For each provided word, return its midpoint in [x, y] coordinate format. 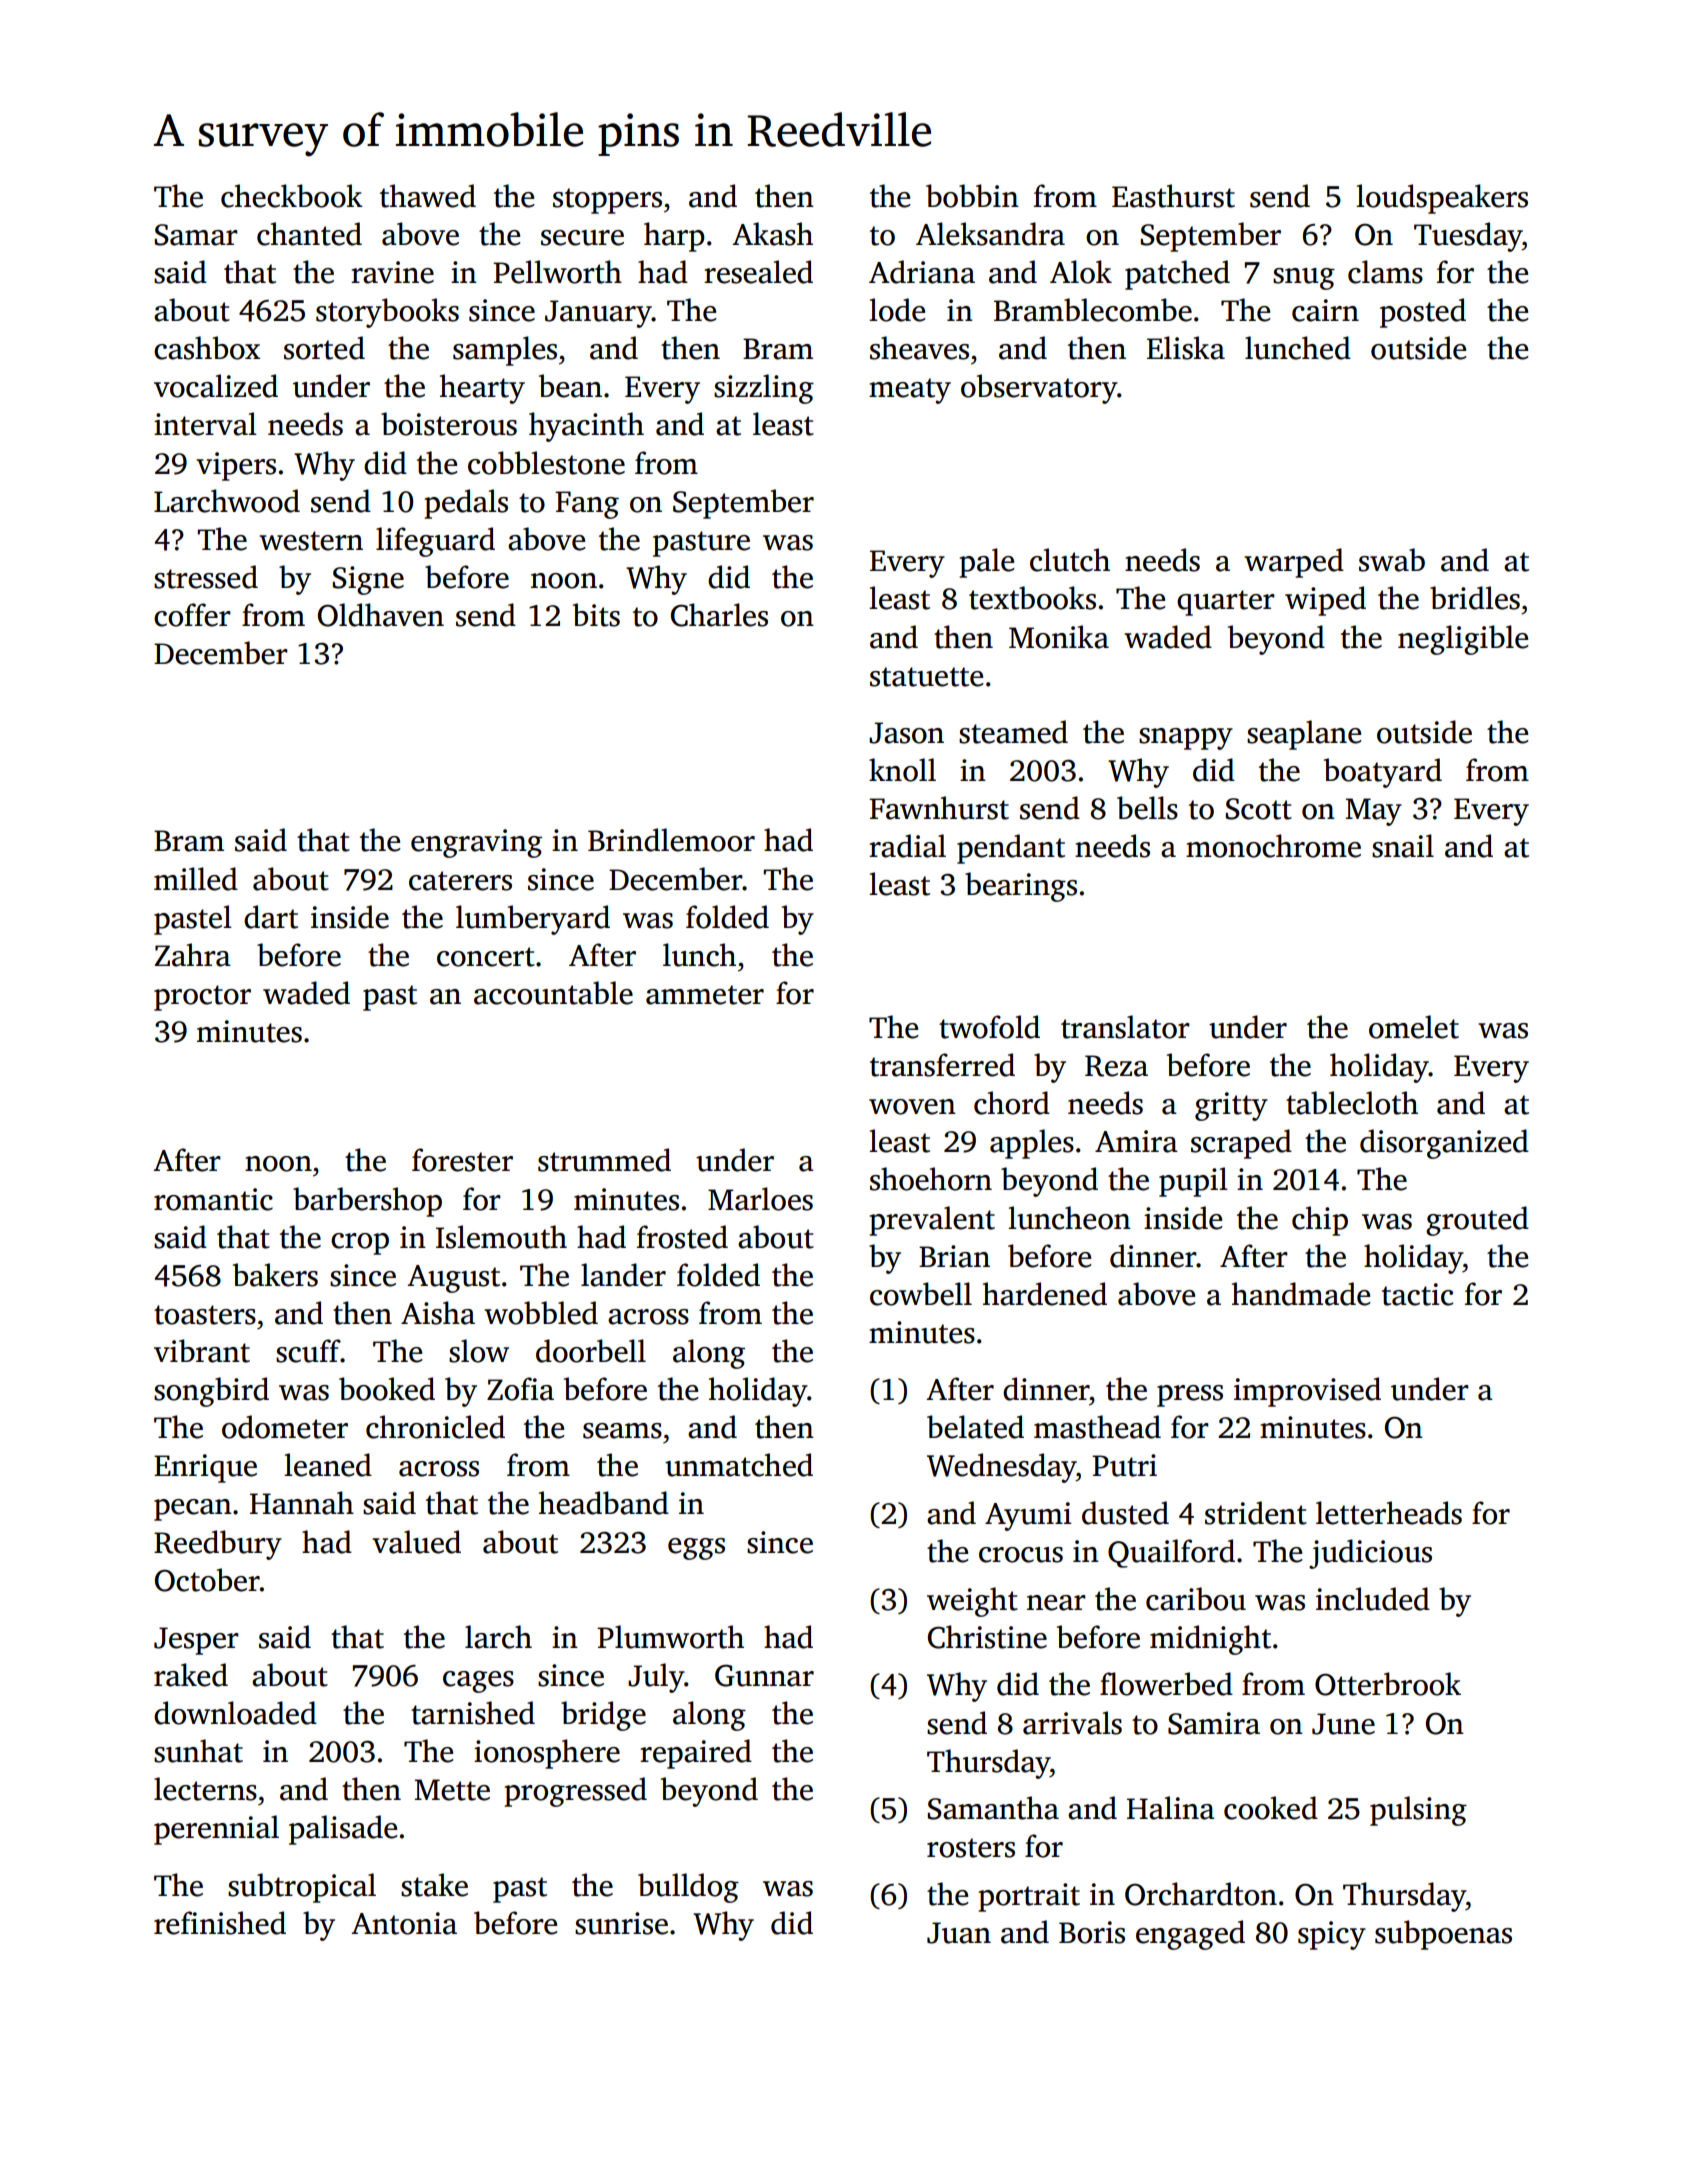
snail [1403, 846]
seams [622, 1431]
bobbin [972, 196]
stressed [206, 577]
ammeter [705, 995]
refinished [220, 1923]
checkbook [292, 196]
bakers [275, 1275]
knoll [902, 770]
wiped [1325, 601]
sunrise [621, 1923]
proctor [202, 998]
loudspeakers [1442, 199]
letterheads [1389, 1513]
